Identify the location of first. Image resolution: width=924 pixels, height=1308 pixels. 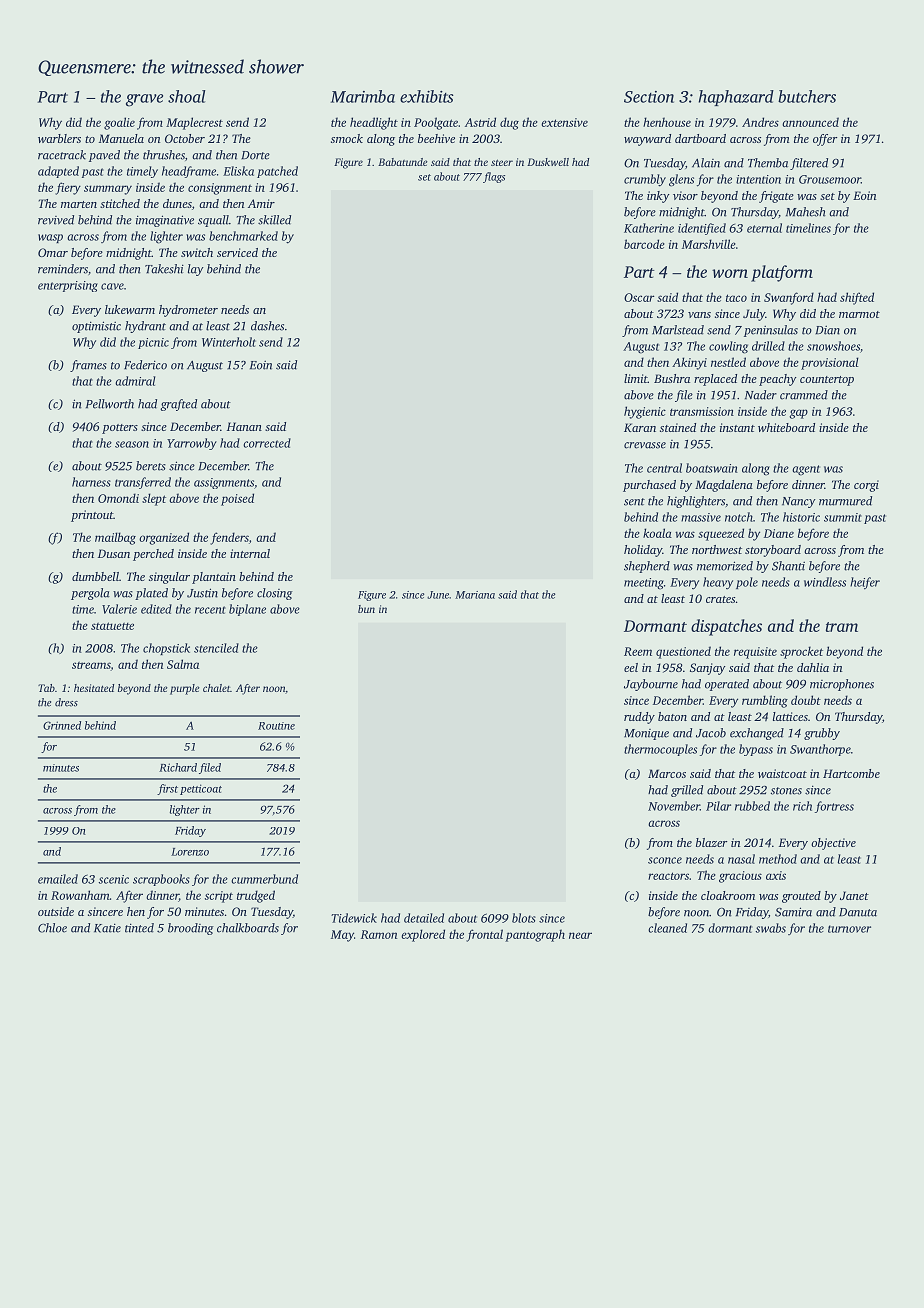
(167, 789).
